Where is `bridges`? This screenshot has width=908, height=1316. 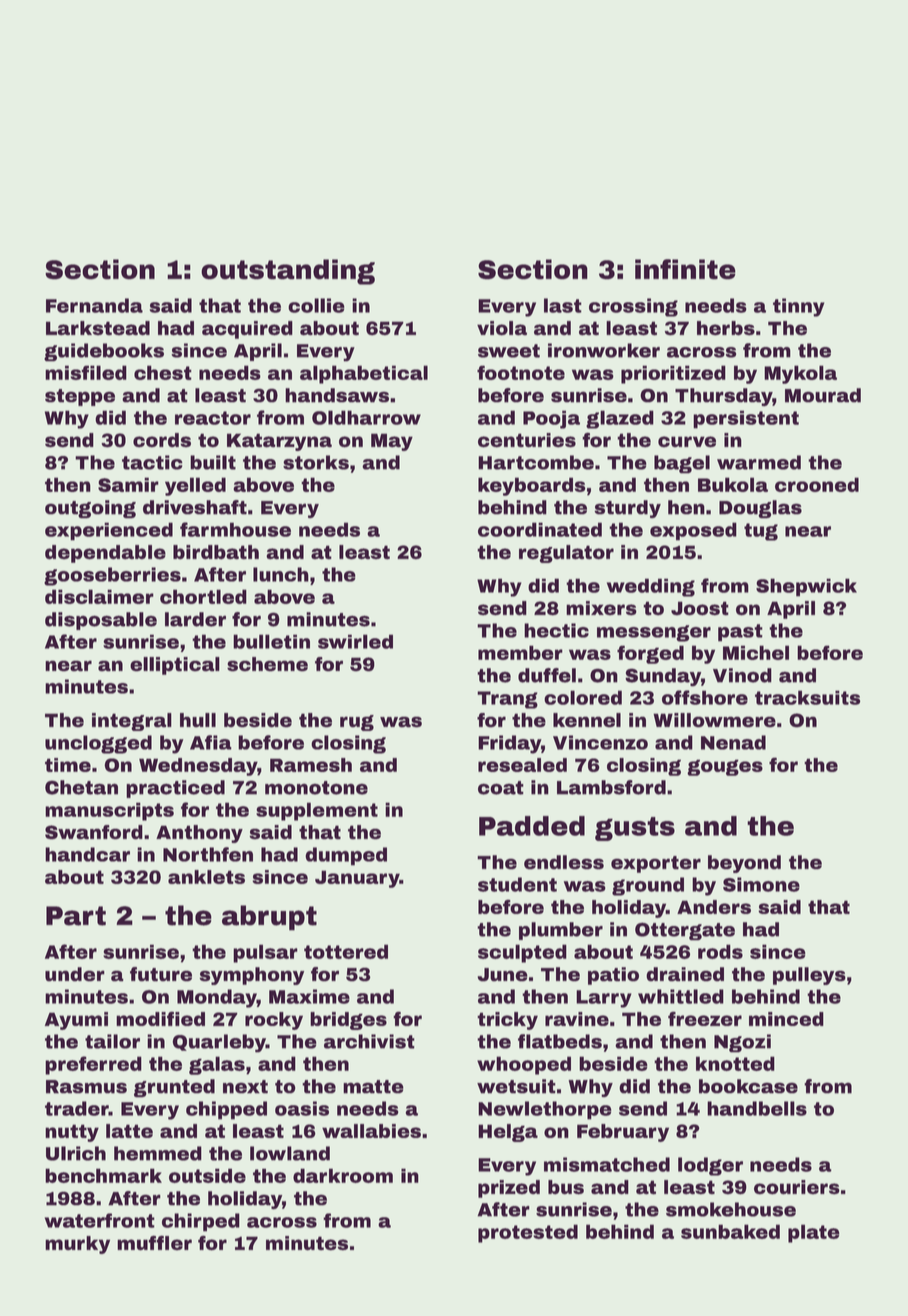
bridges is located at coordinates (348, 1021).
